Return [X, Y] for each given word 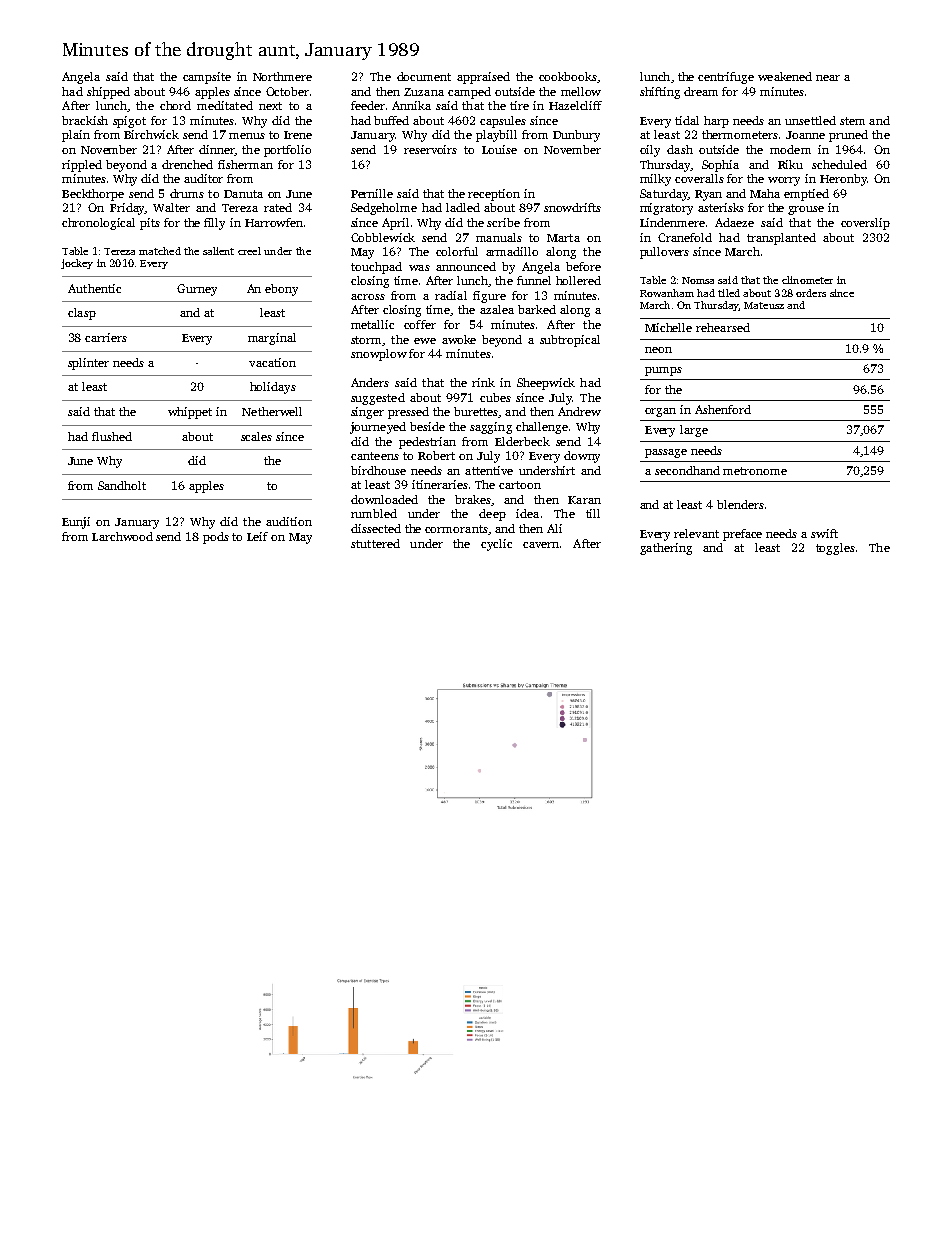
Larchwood [122, 536]
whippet [190, 413]
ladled [463, 207]
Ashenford [723, 409]
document [424, 76]
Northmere [282, 76]
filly [214, 224]
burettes [476, 411]
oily [650, 151]
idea [527, 513]
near [828, 78]
